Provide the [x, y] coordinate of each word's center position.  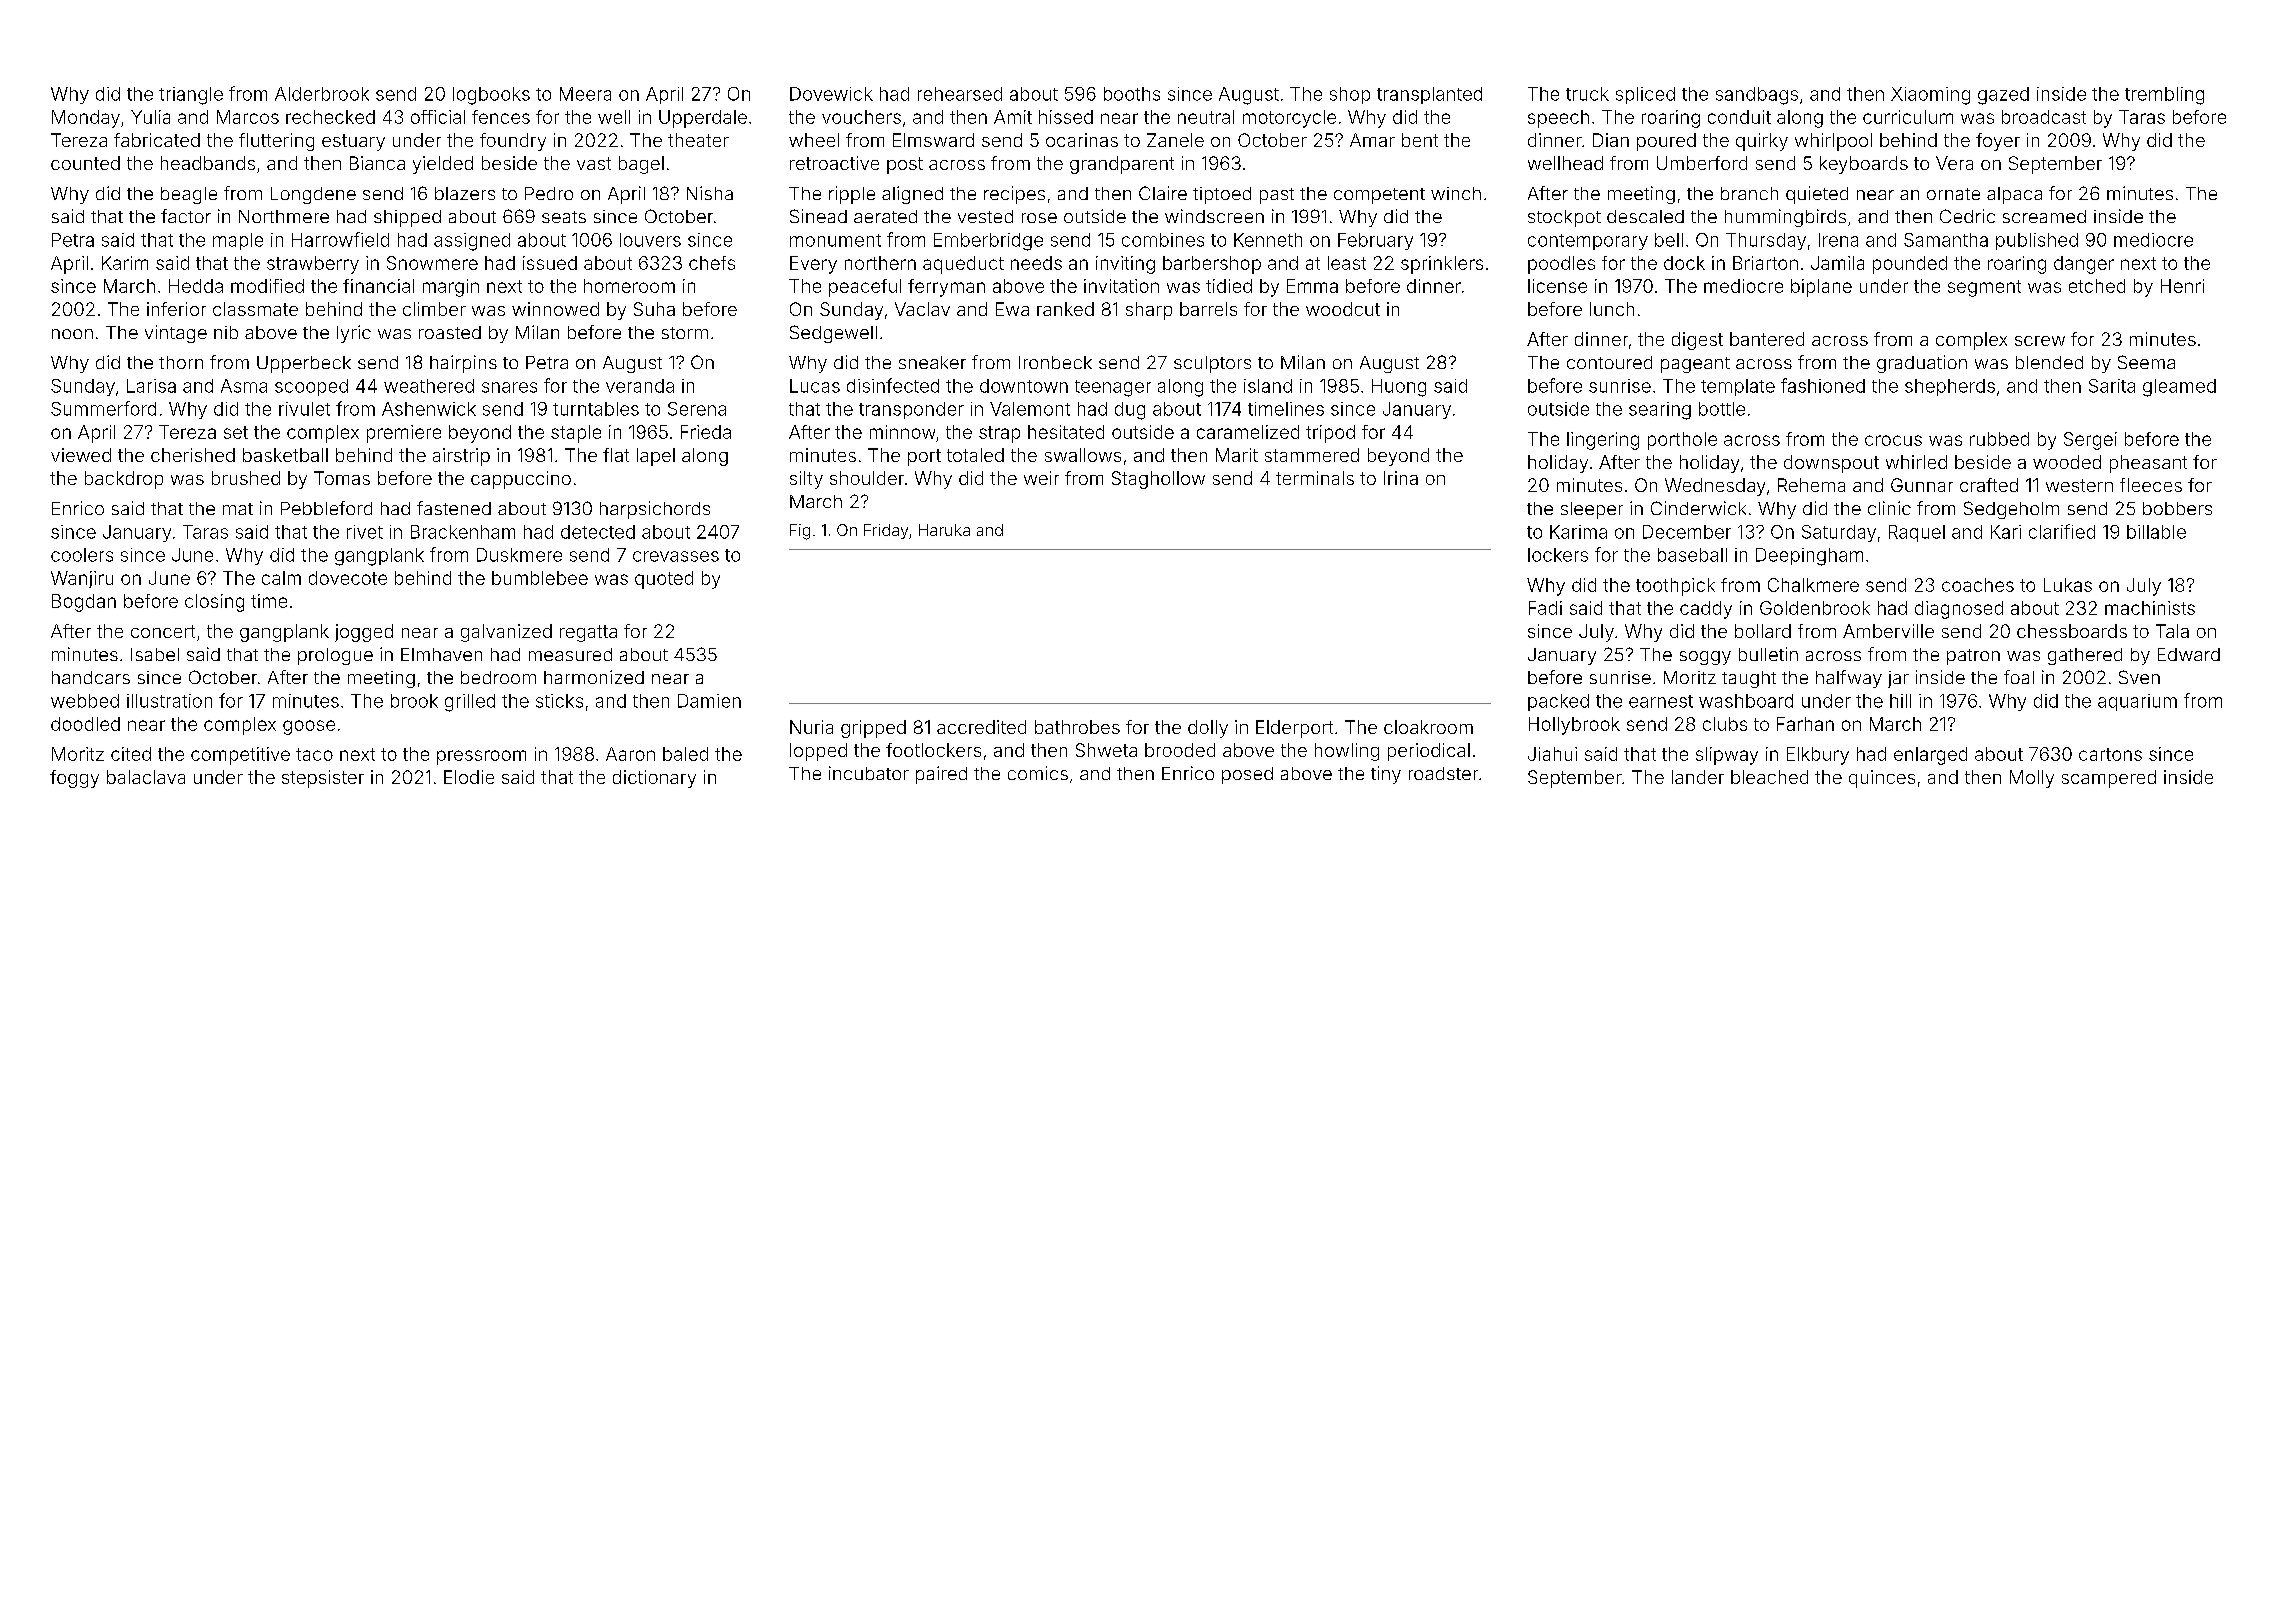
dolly [1208, 729]
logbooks [491, 96]
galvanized [506, 633]
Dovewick [831, 94]
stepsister [323, 779]
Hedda [196, 286]
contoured [1609, 362]
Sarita [2112, 386]
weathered [429, 386]
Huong [1399, 388]
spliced [1645, 95]
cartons [2110, 754]
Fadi [1545, 608]
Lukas [2068, 585]
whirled [1916, 462]
